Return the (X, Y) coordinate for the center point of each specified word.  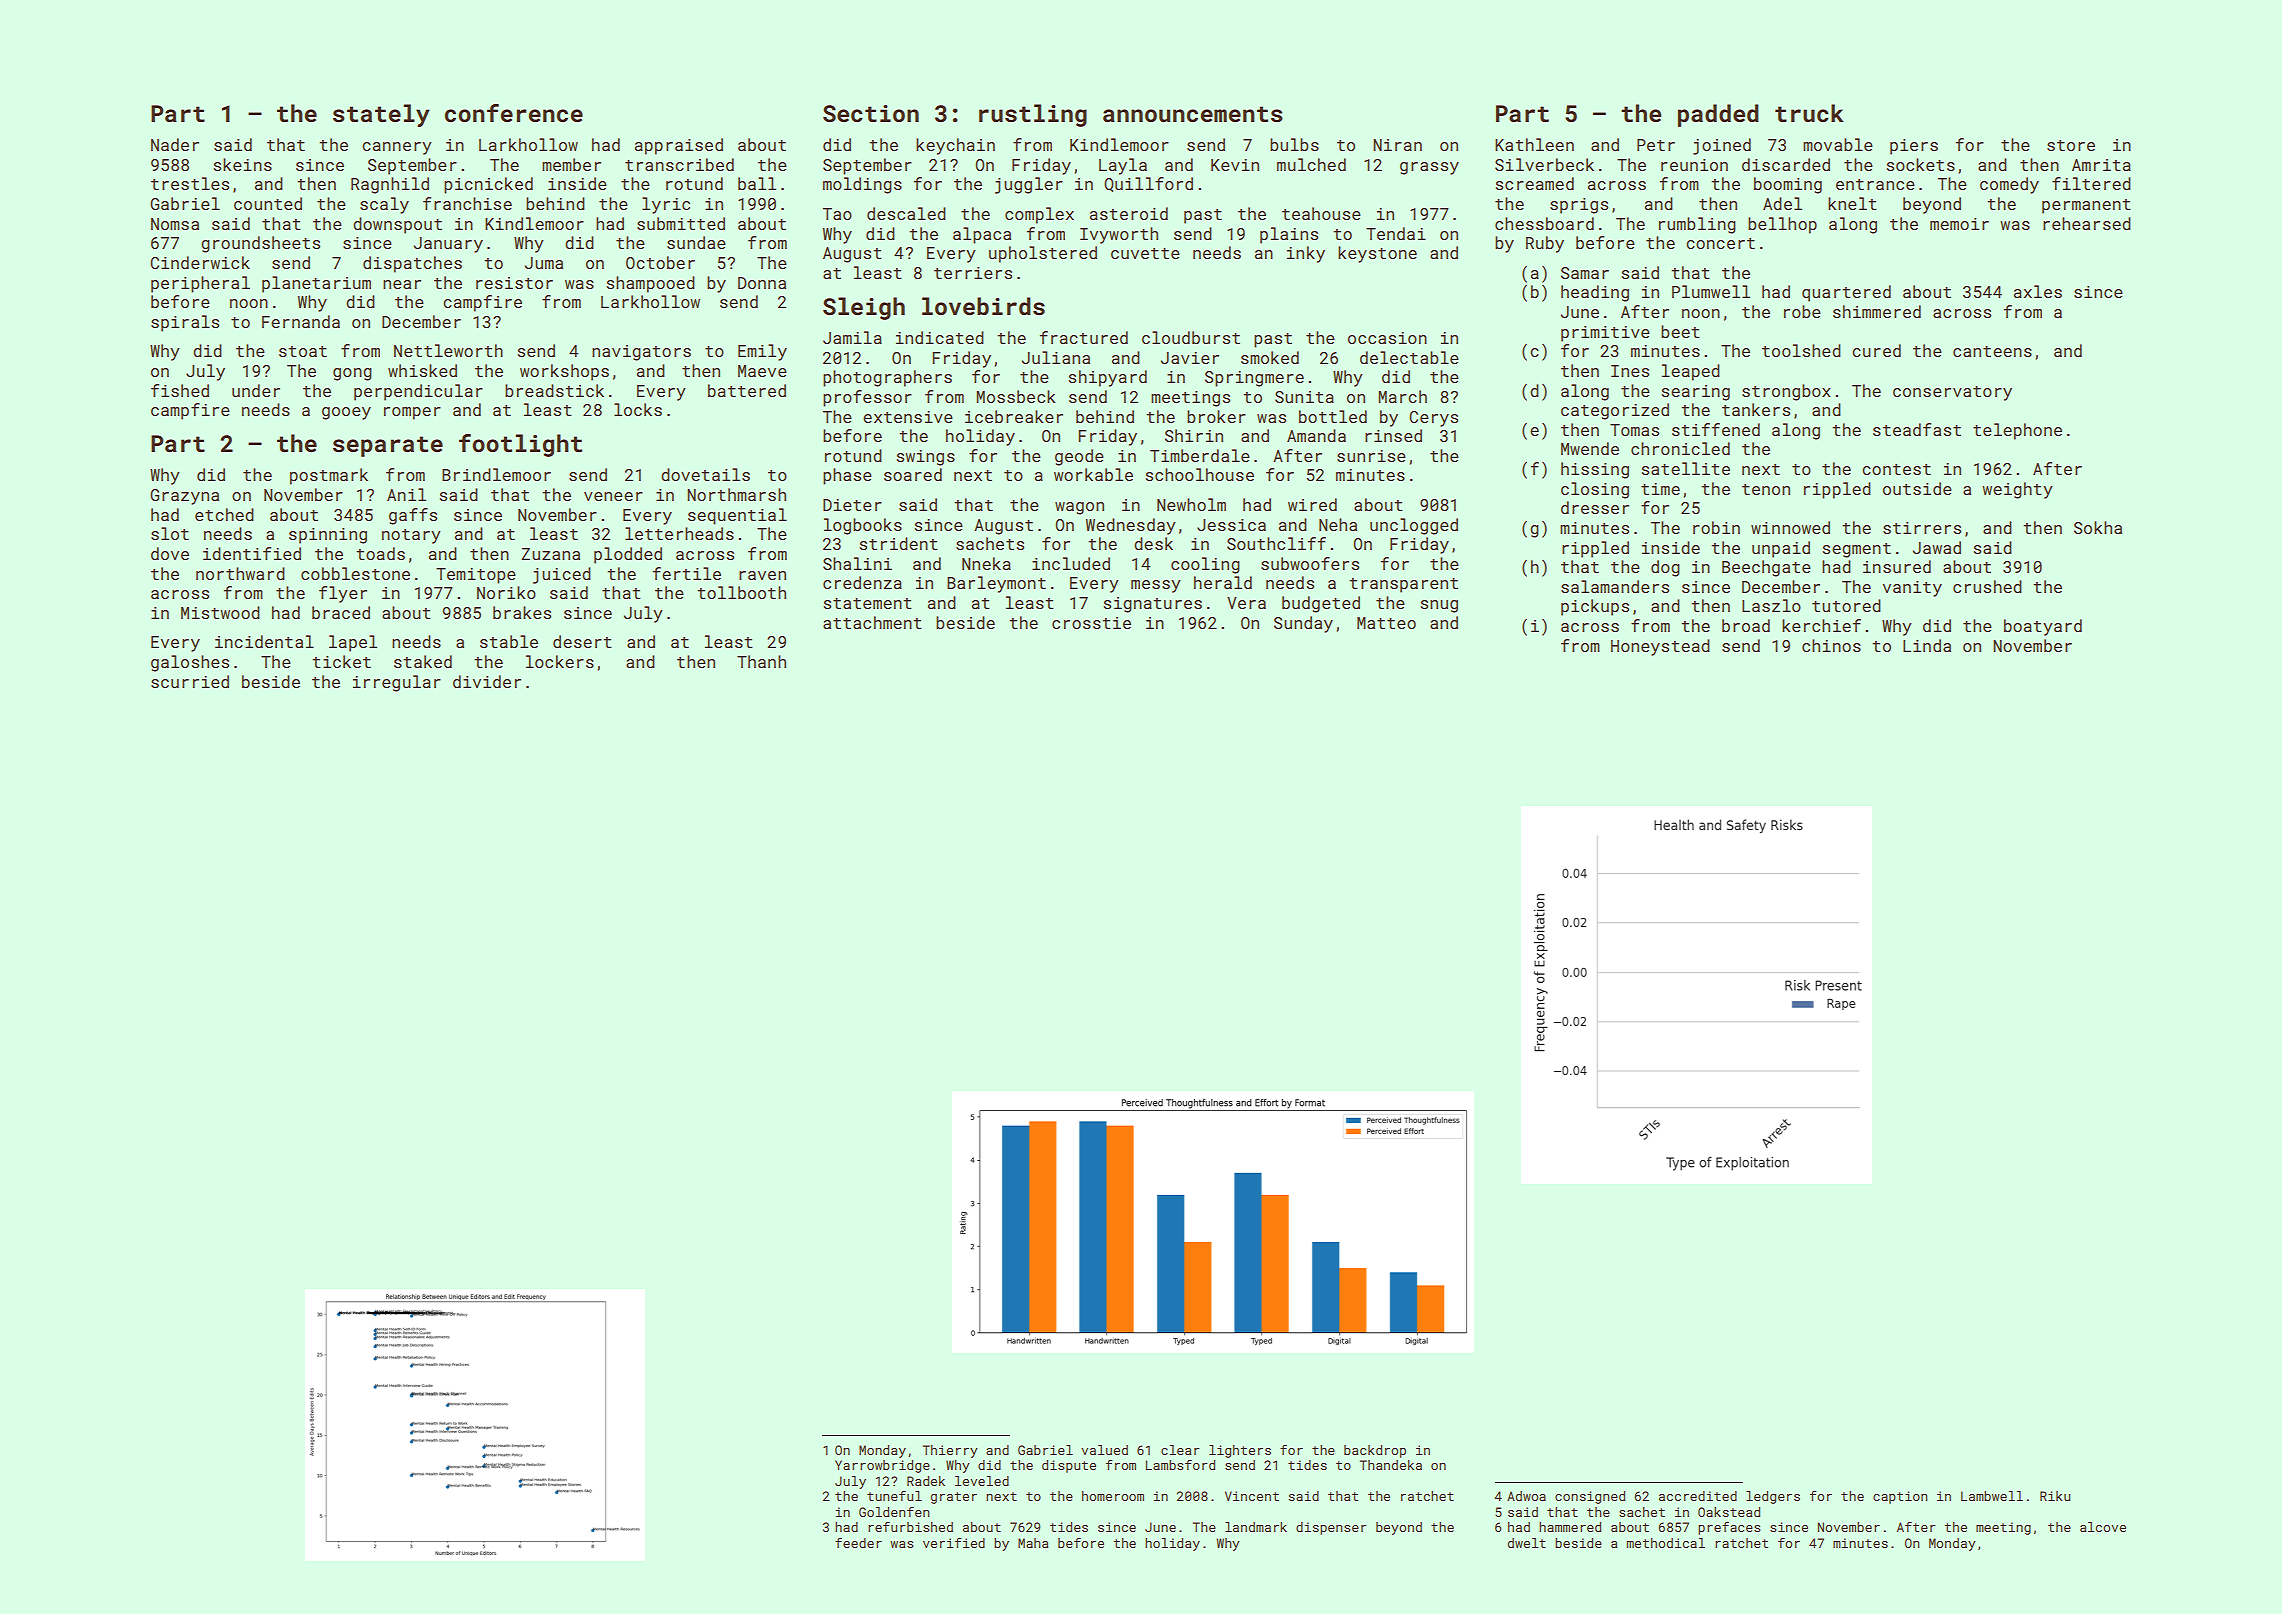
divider (487, 681)
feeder (858, 1543)
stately (381, 115)
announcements (1193, 114)
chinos (1831, 645)
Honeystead (1660, 647)
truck (1809, 113)
